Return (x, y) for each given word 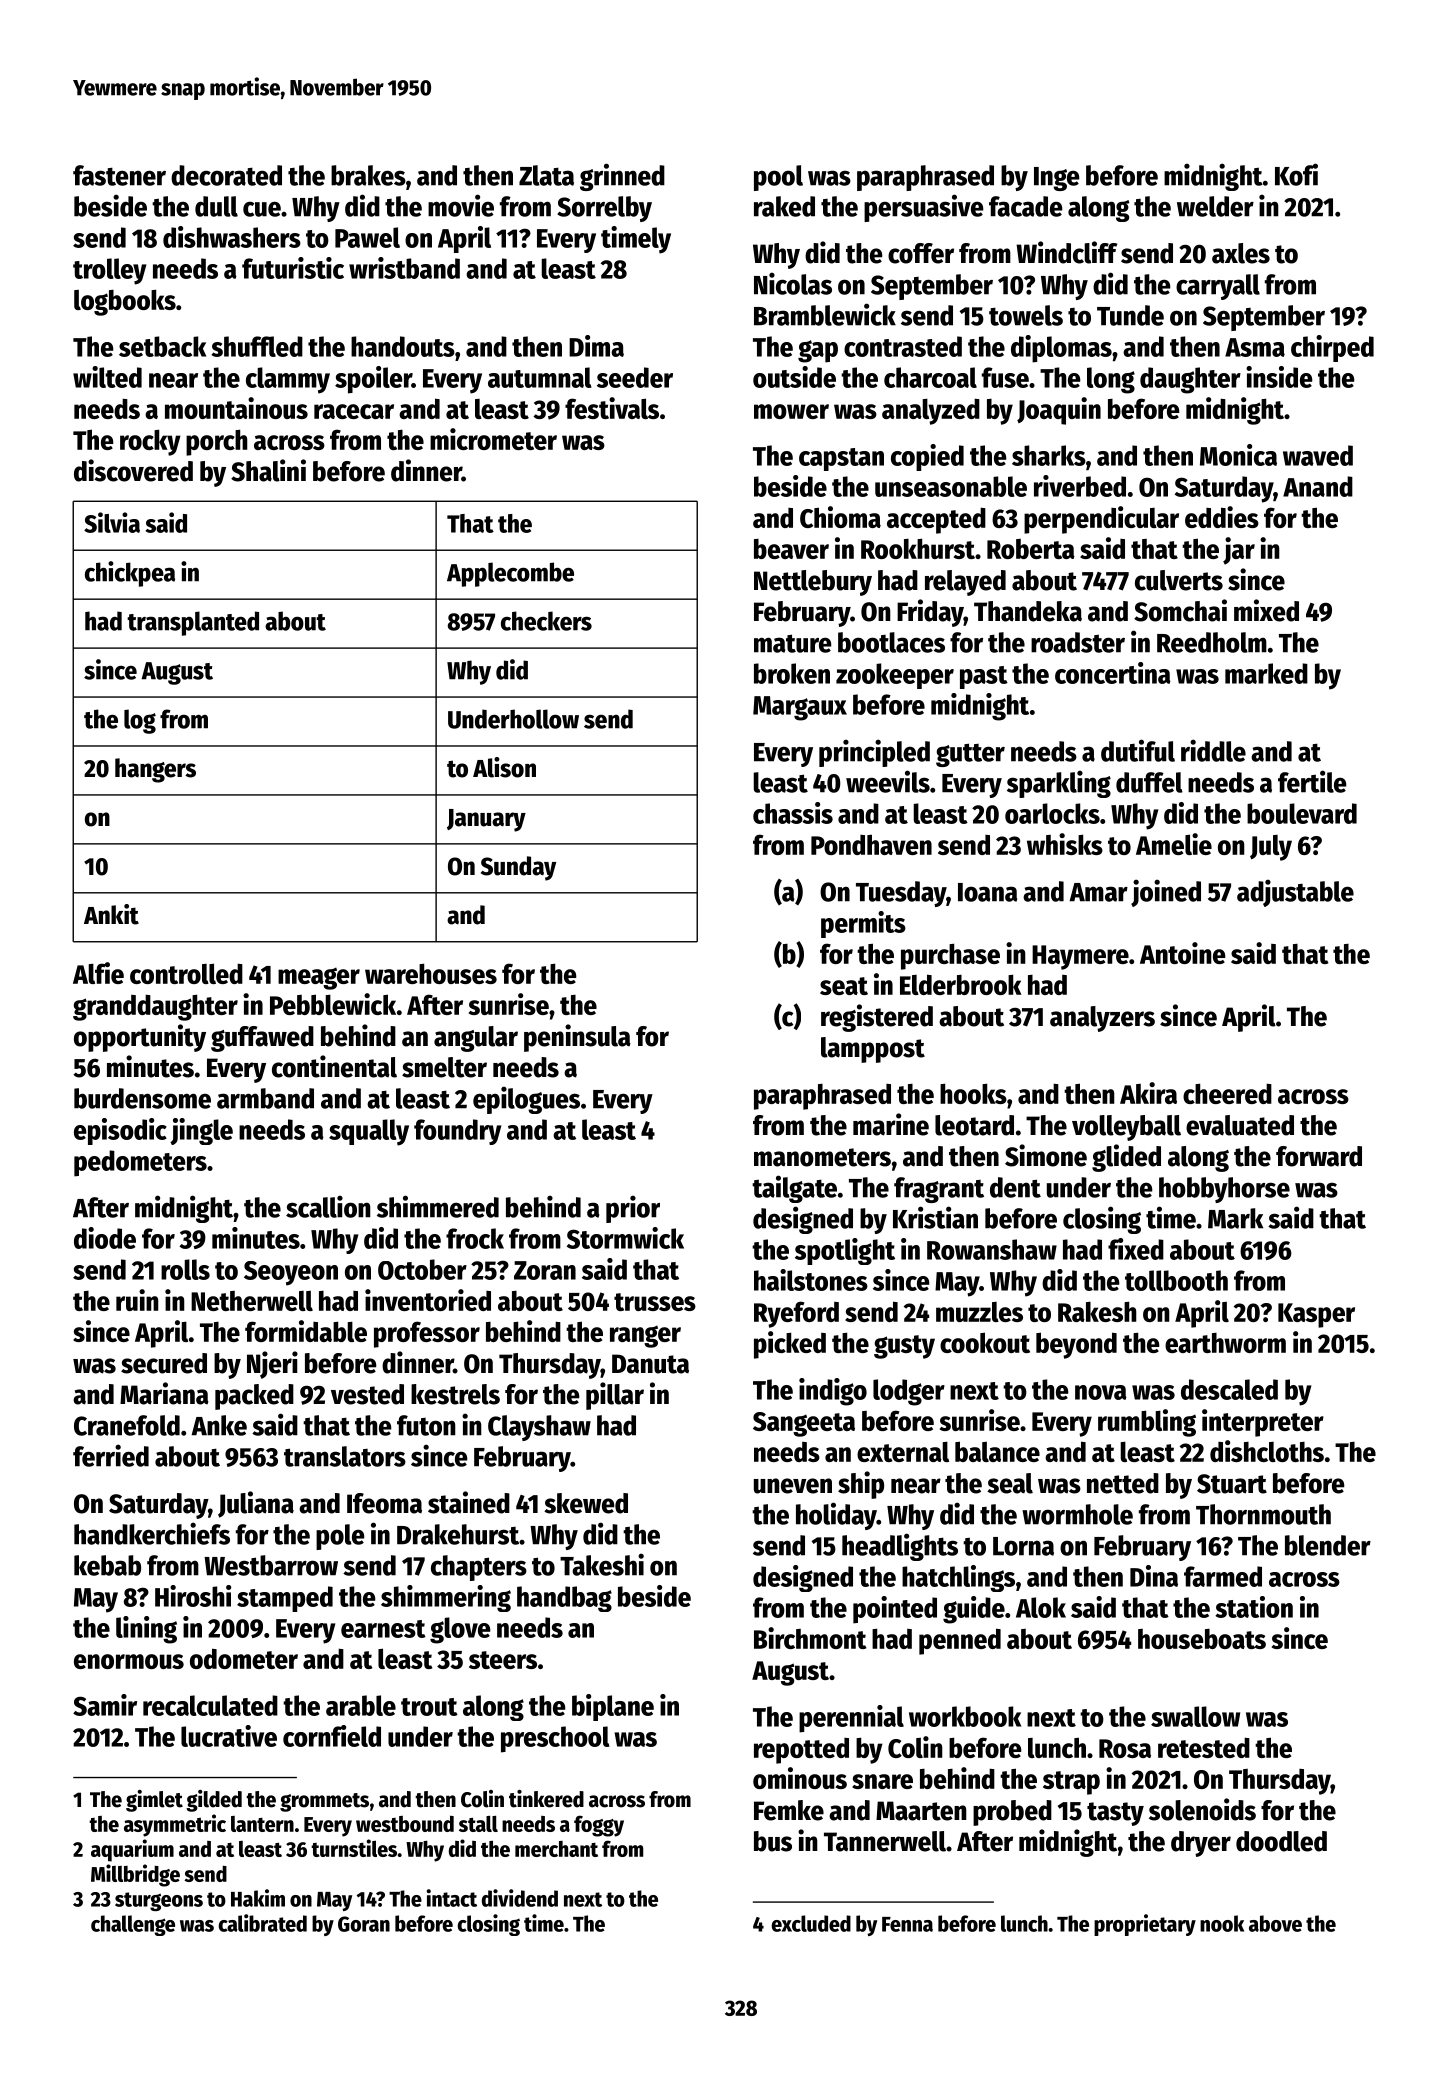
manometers (822, 1157)
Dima (596, 346)
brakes (368, 175)
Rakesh (1097, 1311)
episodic (120, 1131)
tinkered (546, 1799)
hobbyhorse (1224, 1190)
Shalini (268, 470)
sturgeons (159, 1901)
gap (818, 351)
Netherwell (252, 1301)
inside (1279, 377)
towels (1026, 315)
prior (633, 1209)
